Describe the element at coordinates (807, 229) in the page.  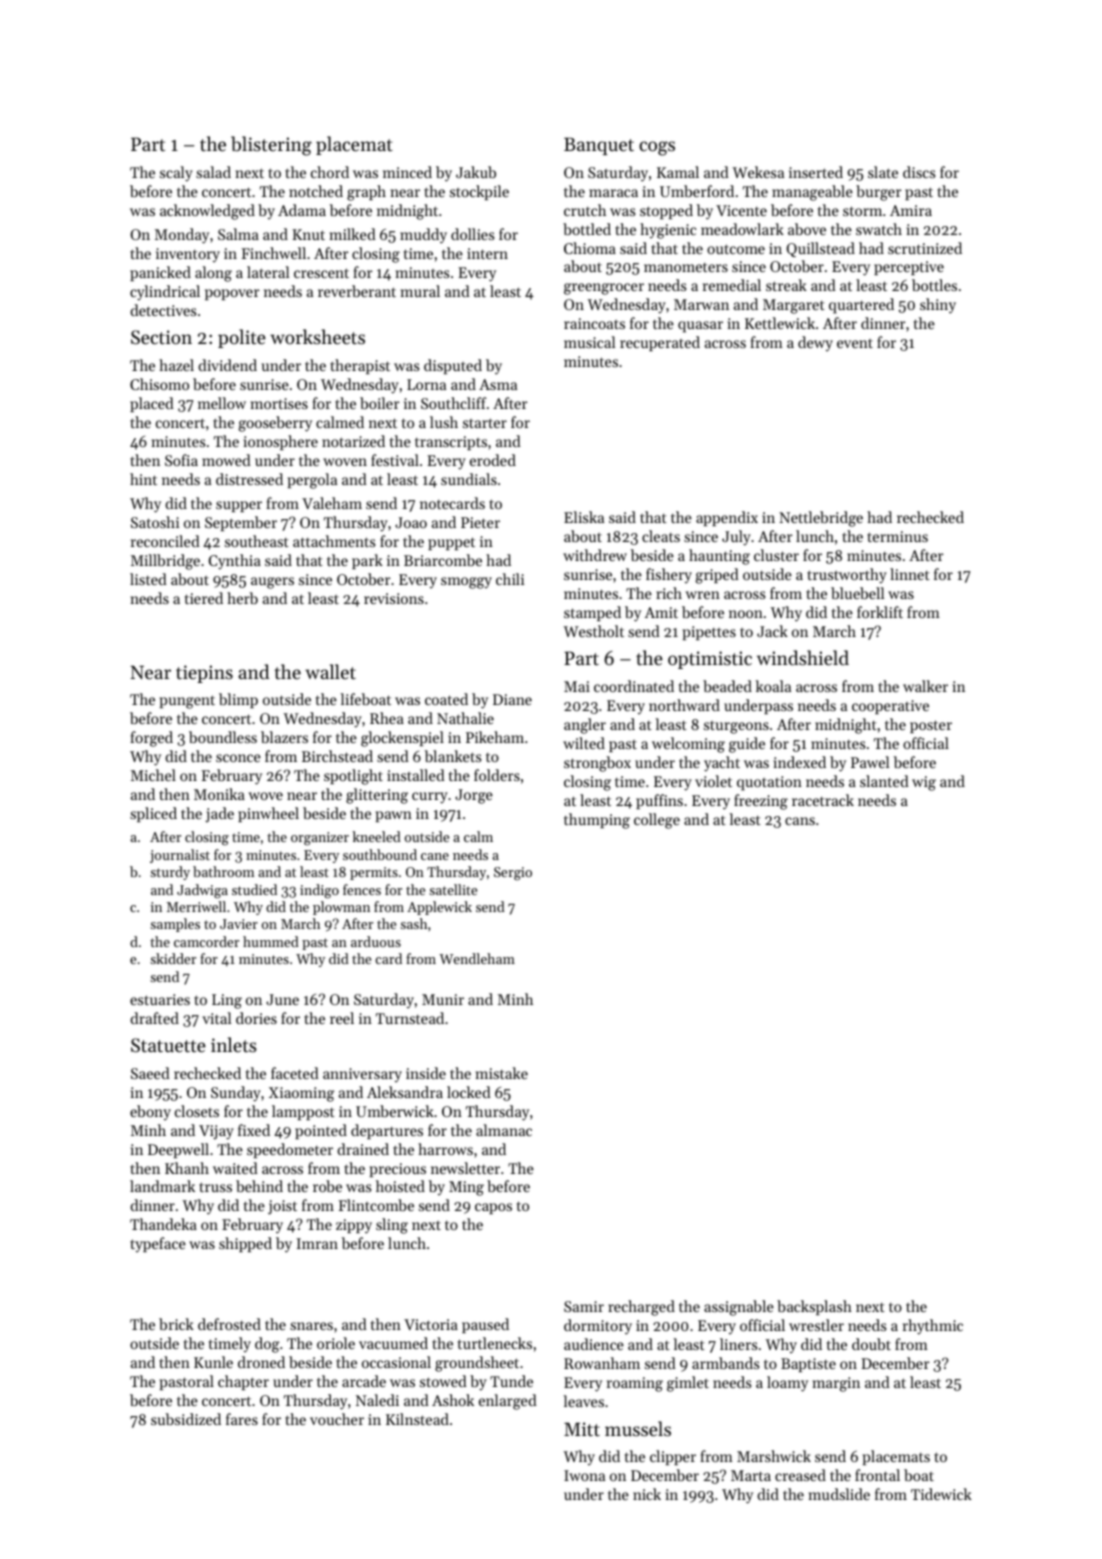
I see `above` at that location.
